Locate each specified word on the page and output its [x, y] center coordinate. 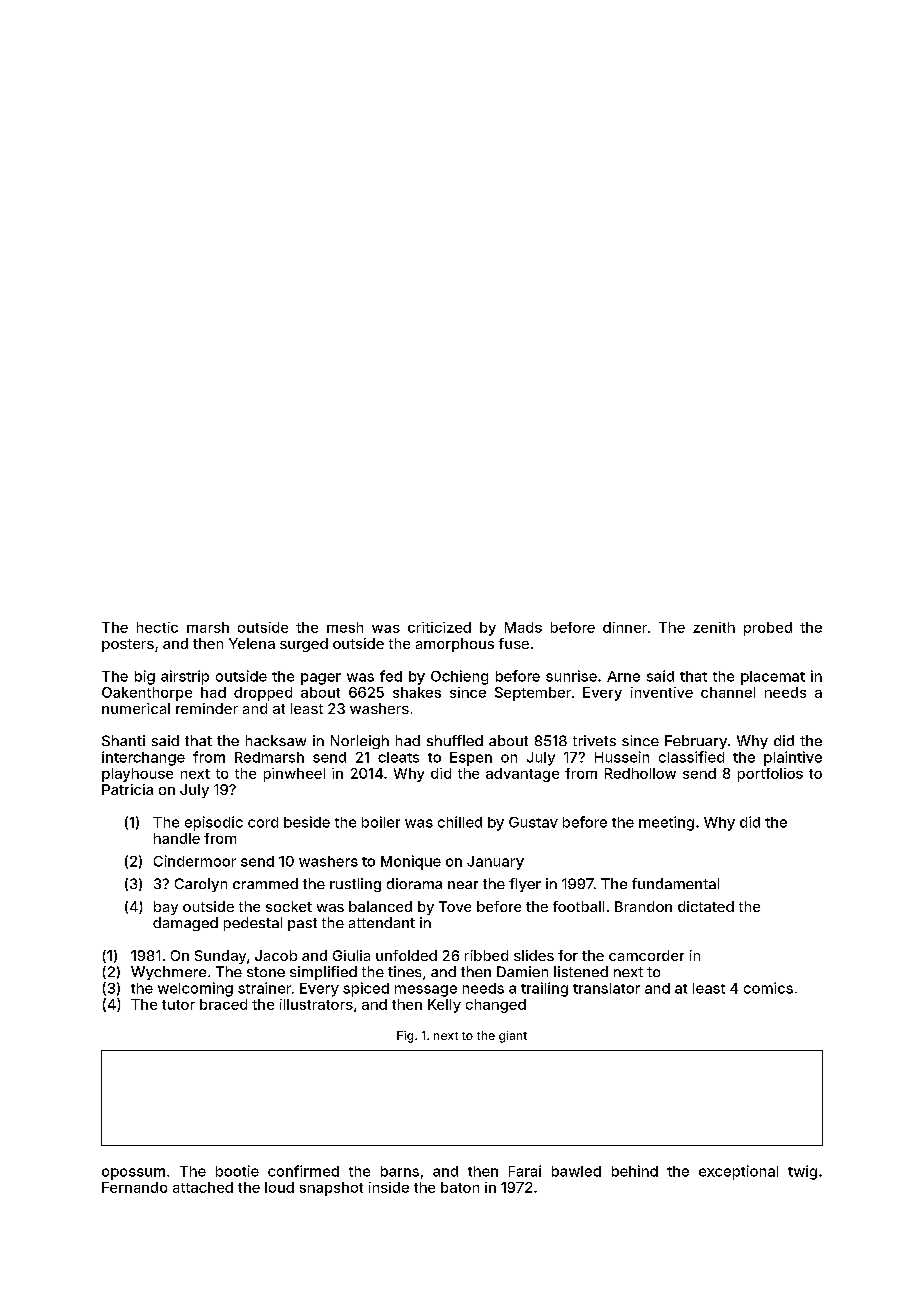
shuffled [455, 740]
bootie [237, 1171]
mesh [345, 627]
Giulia [351, 955]
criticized [439, 627]
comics [768, 988]
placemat [773, 678]
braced [223, 1004]
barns [400, 1171]
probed [768, 629]
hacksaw [276, 740]
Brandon [643, 906]
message [426, 991]
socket [289, 906]
